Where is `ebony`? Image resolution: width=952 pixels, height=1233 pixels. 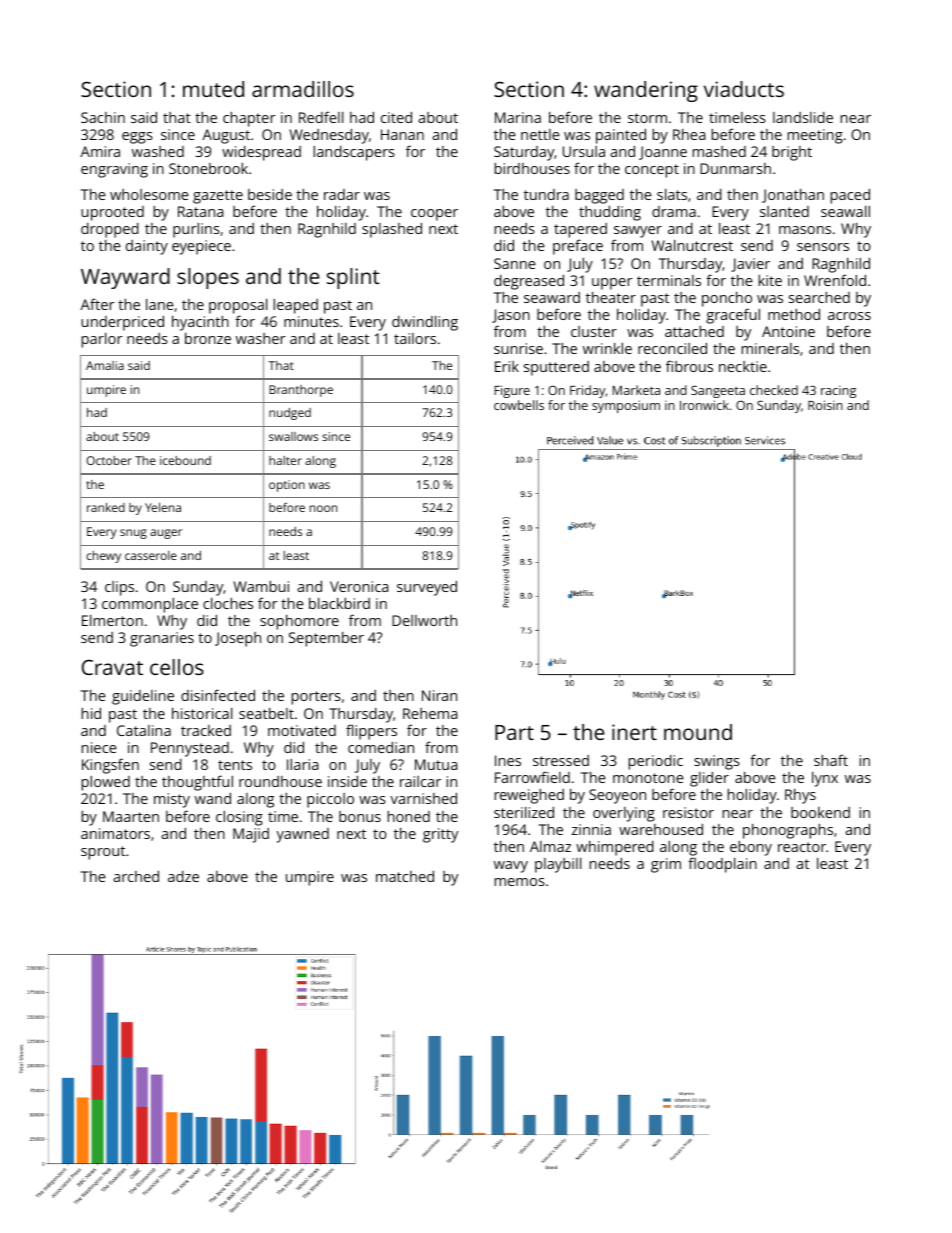
ebony is located at coordinates (751, 848).
